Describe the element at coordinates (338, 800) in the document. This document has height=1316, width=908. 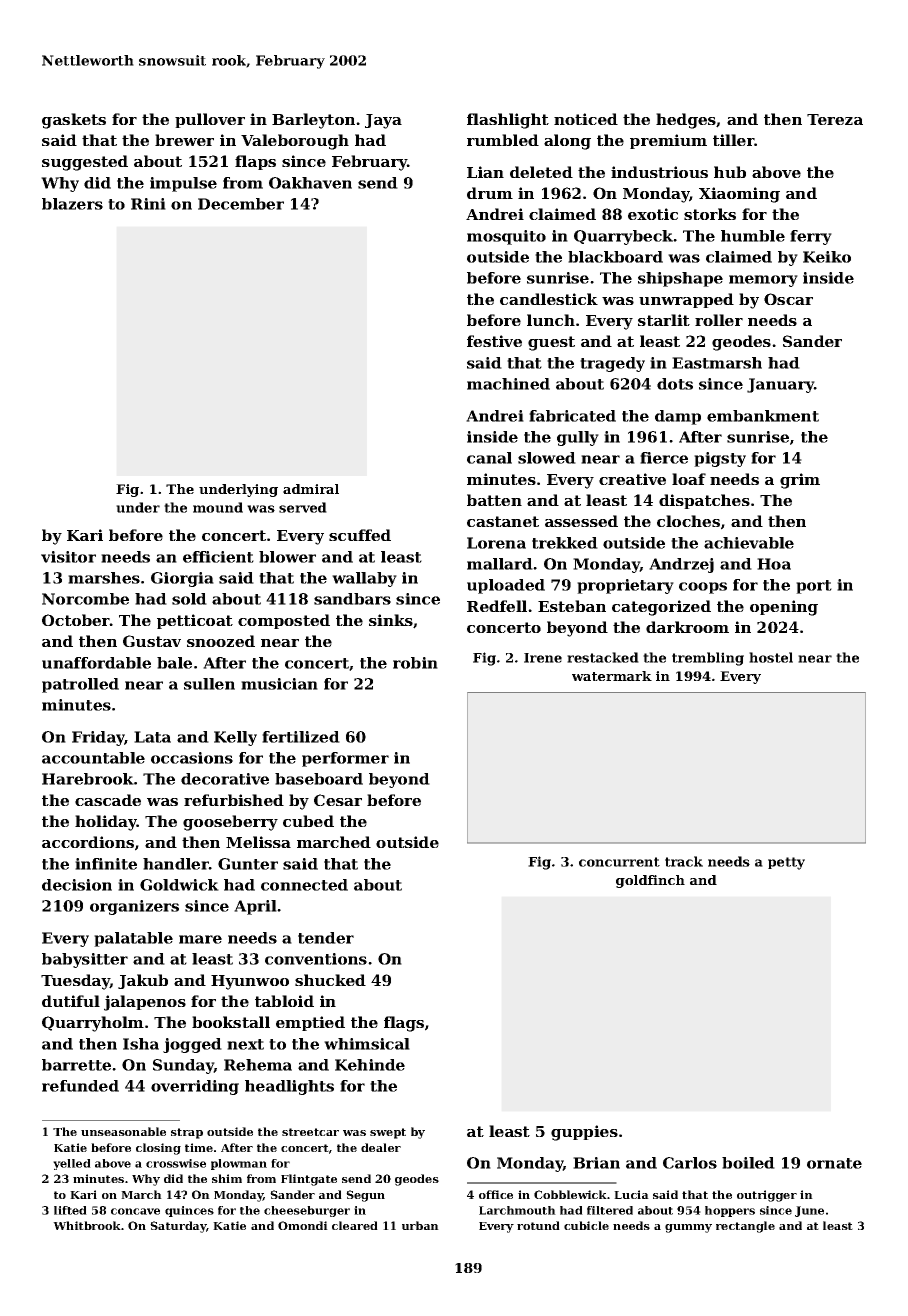
I see `Cesar` at that location.
